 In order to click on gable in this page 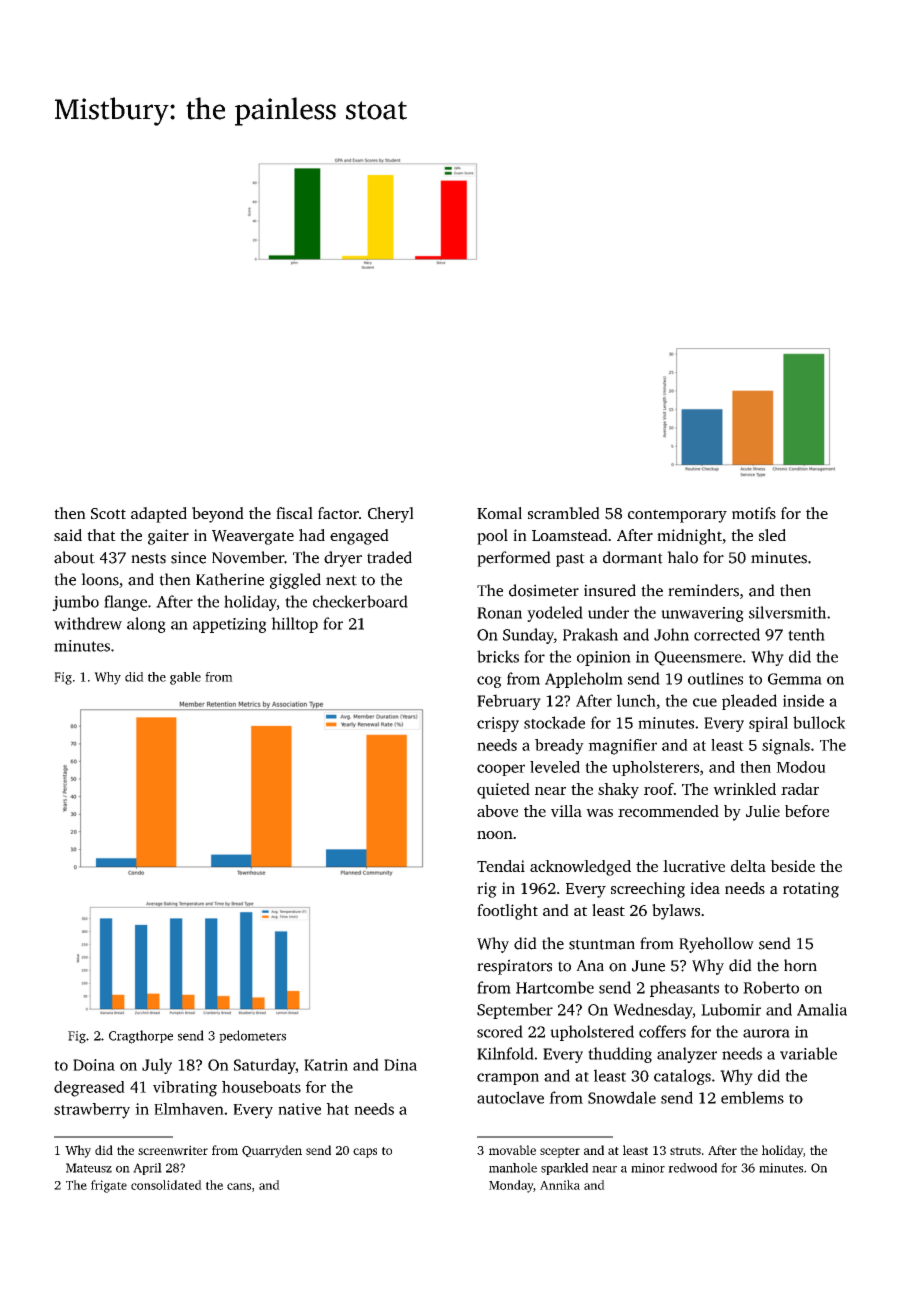, I will do `click(185, 678)`.
